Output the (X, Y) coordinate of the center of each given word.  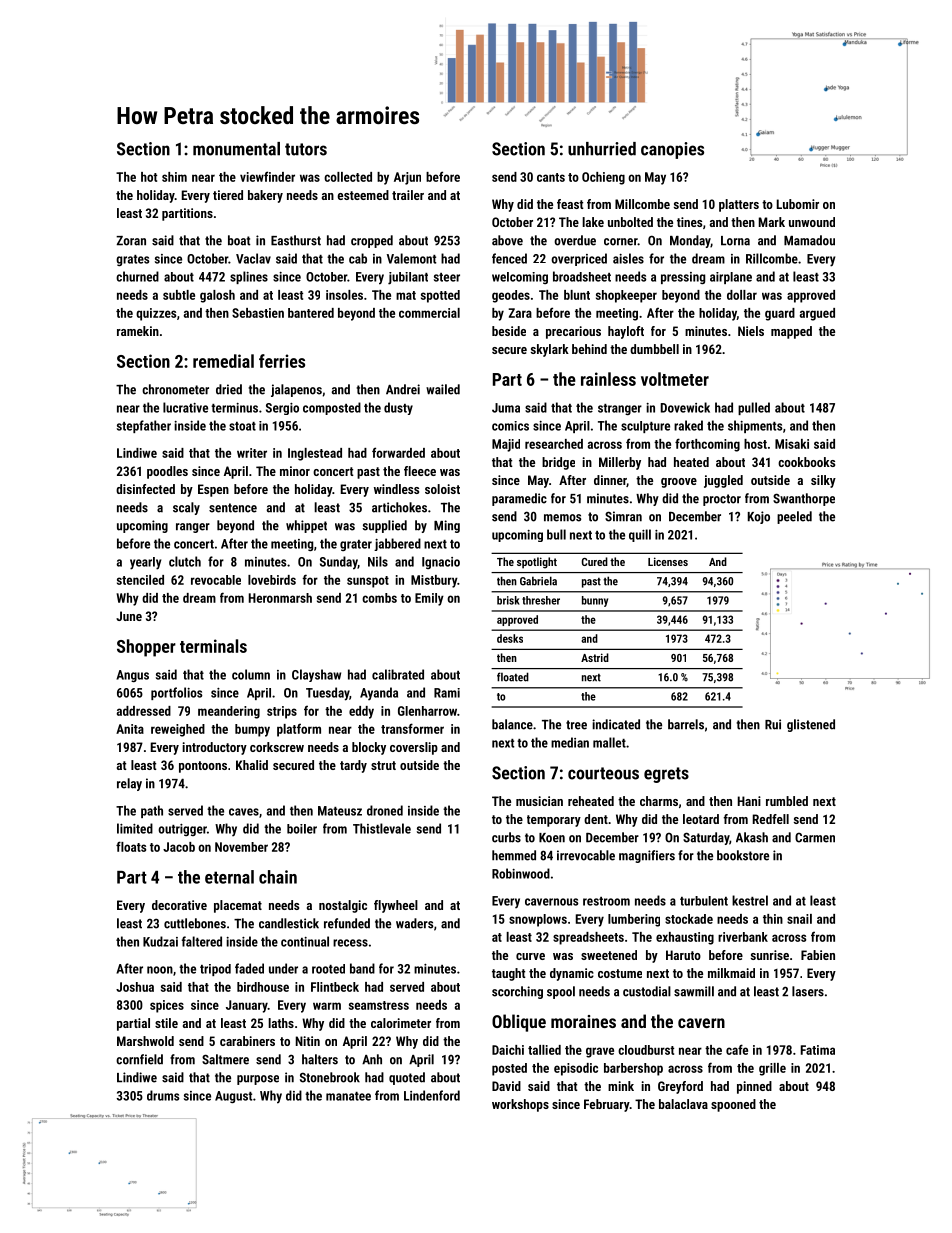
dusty (398, 408)
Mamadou (809, 240)
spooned (733, 1105)
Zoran (131, 241)
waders (414, 923)
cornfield (139, 1059)
